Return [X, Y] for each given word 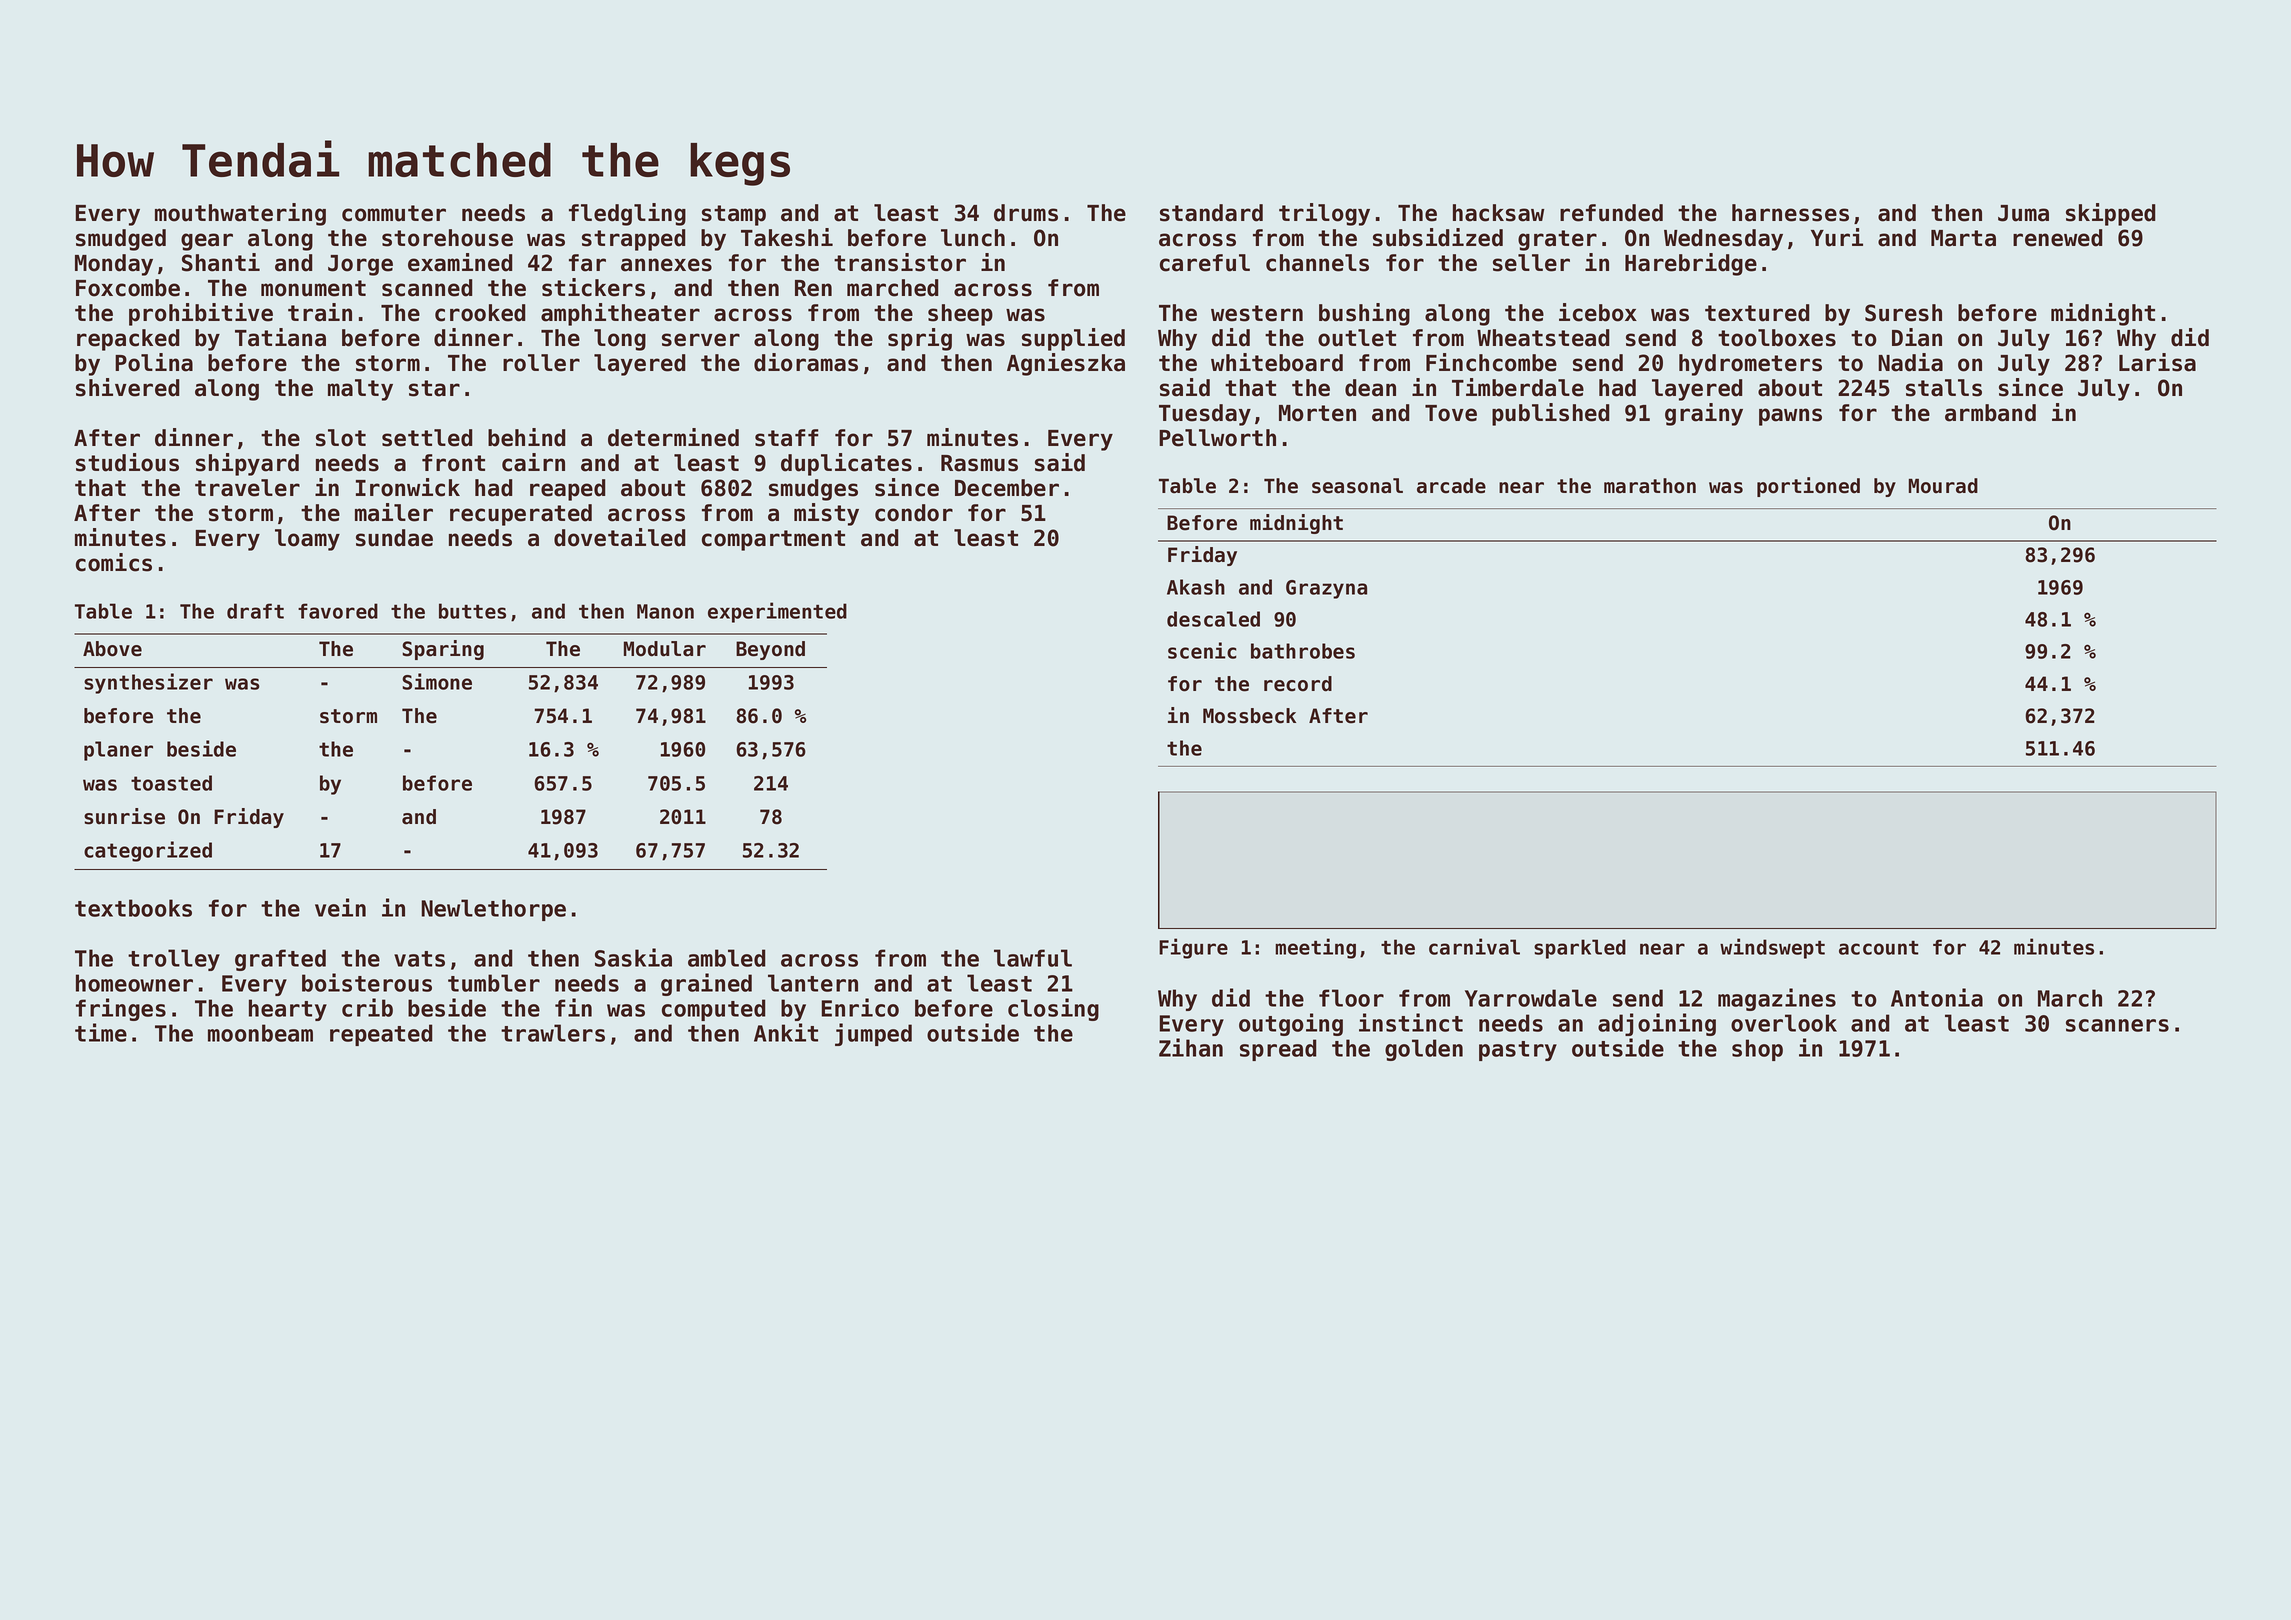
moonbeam [260, 1033]
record [1298, 684]
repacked [128, 340]
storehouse [447, 238]
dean [1370, 388]
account [1879, 948]
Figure [1193, 948]
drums [1026, 213]
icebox [1598, 312]
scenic [1202, 650]
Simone [437, 681]
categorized [148, 851]
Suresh [1903, 313]
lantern [813, 983]
